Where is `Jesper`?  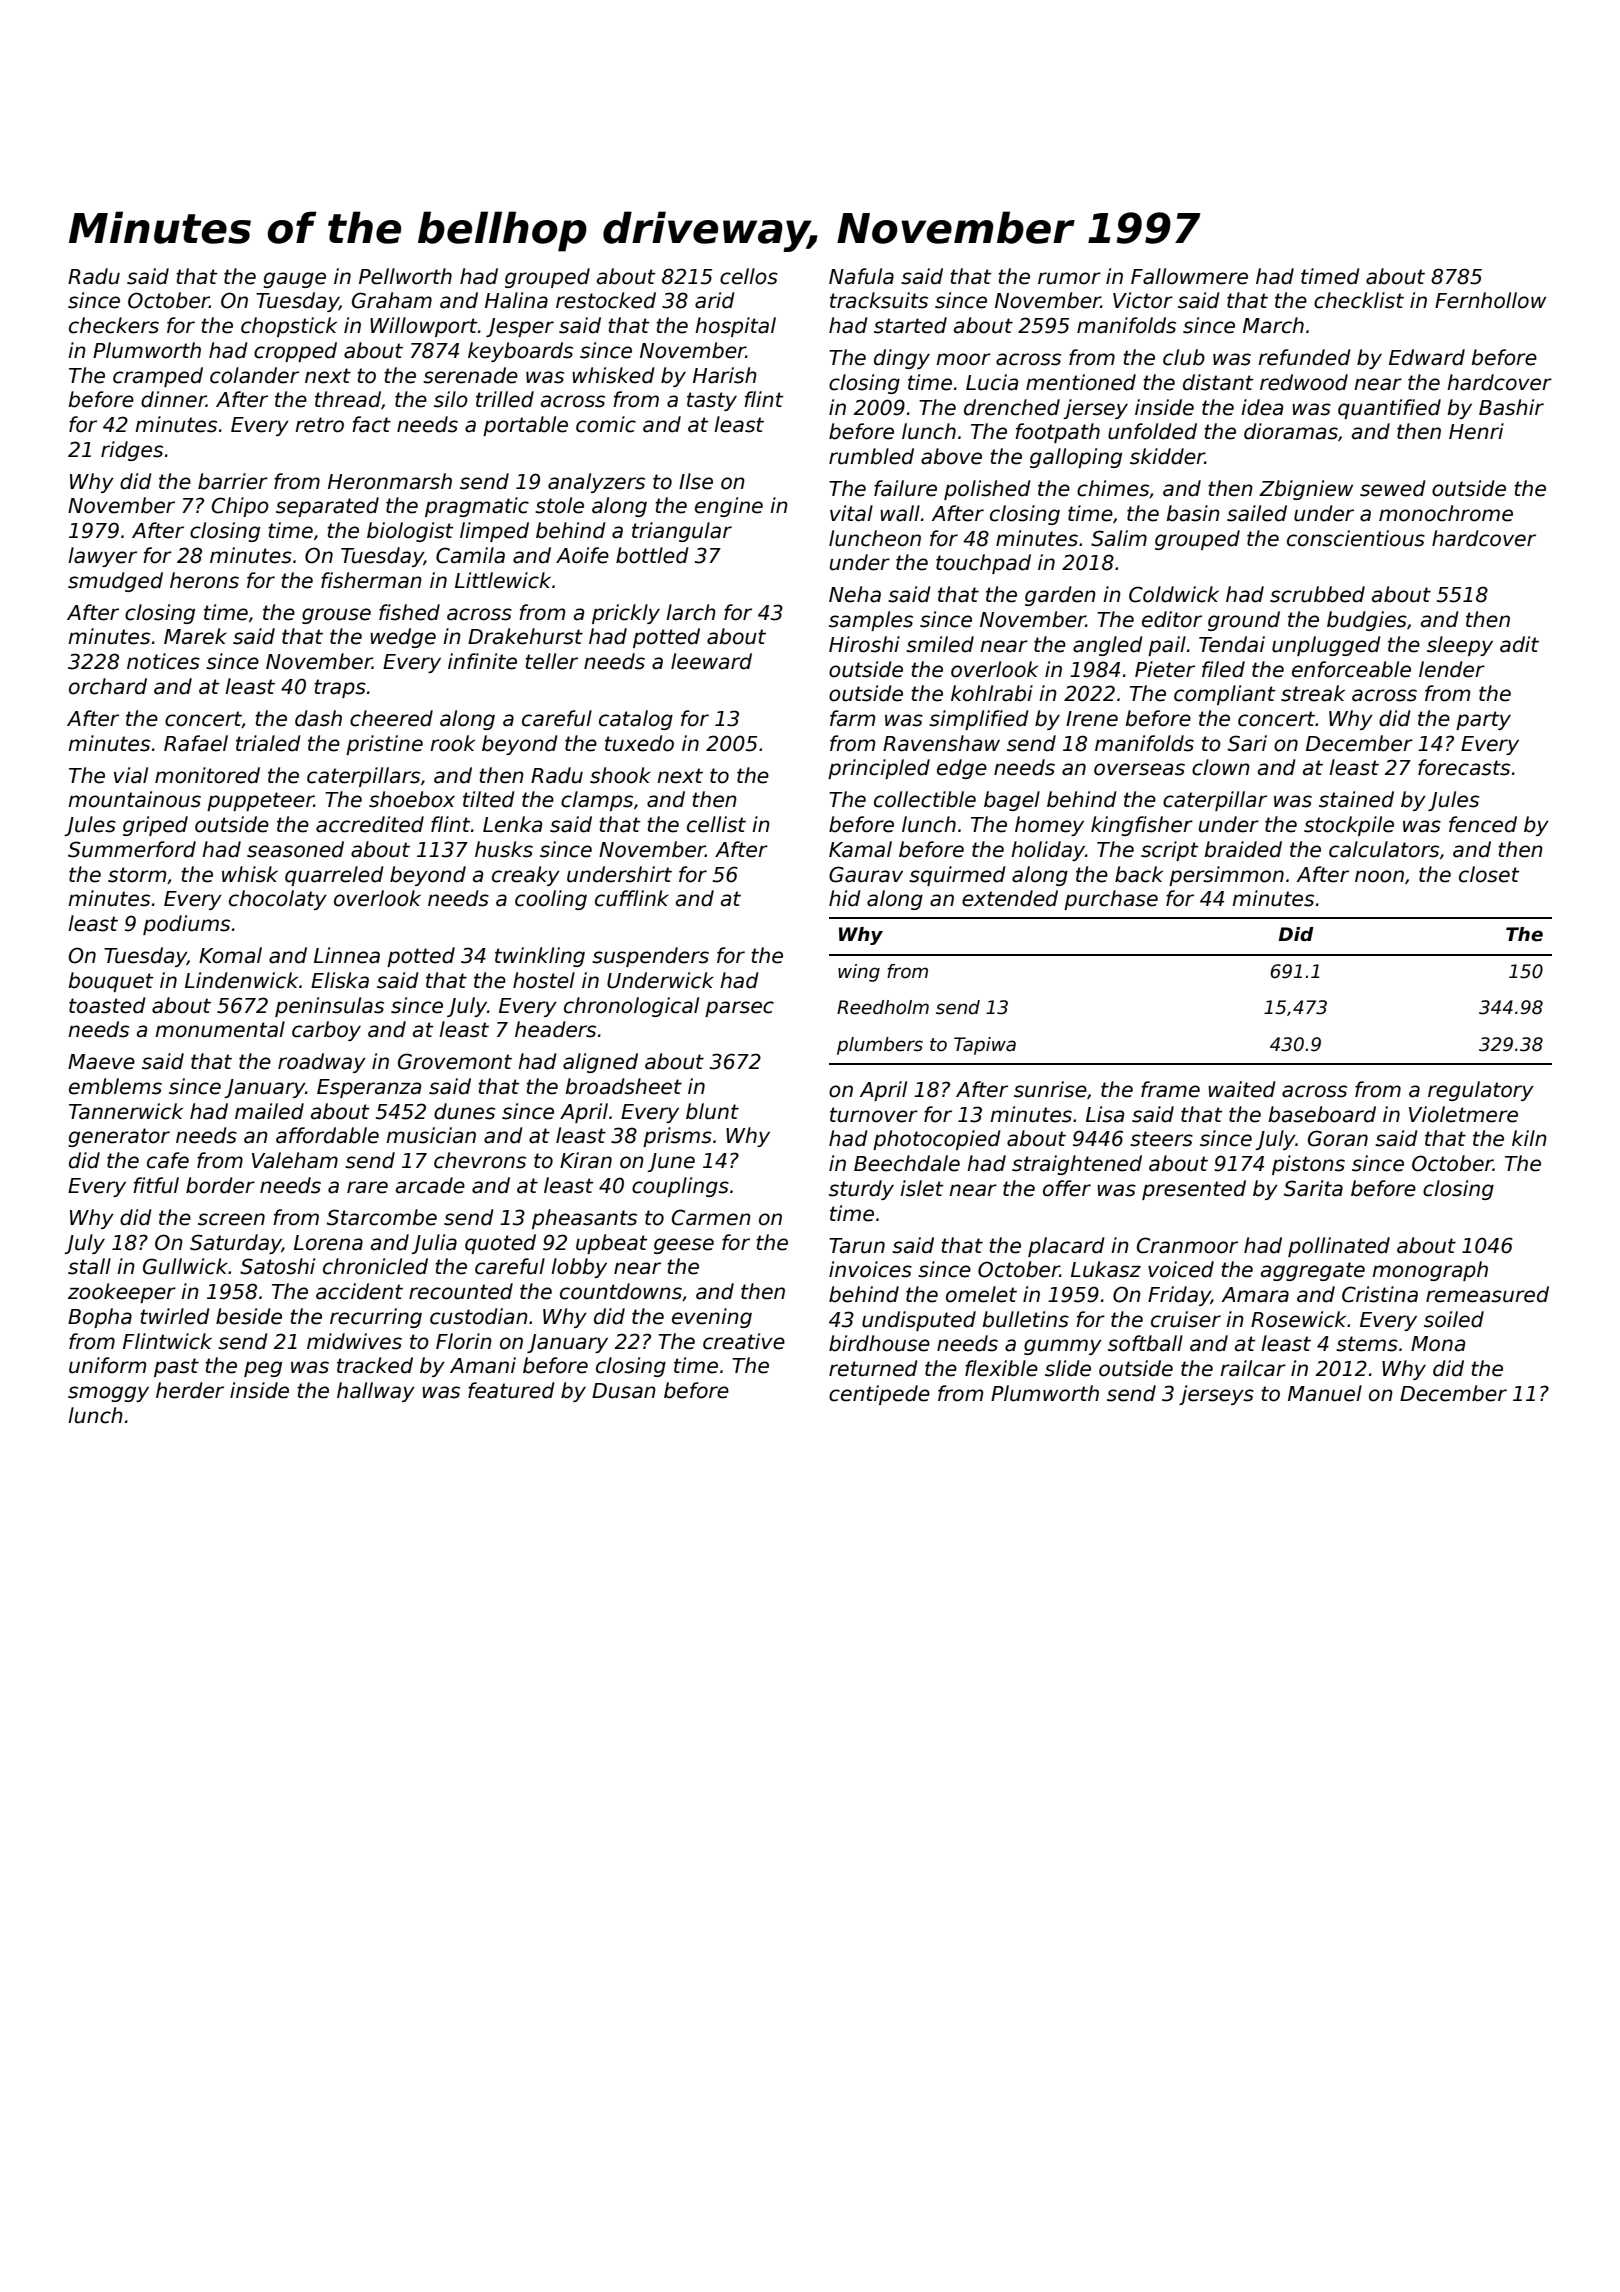 Jesper is located at coordinates (520, 327).
